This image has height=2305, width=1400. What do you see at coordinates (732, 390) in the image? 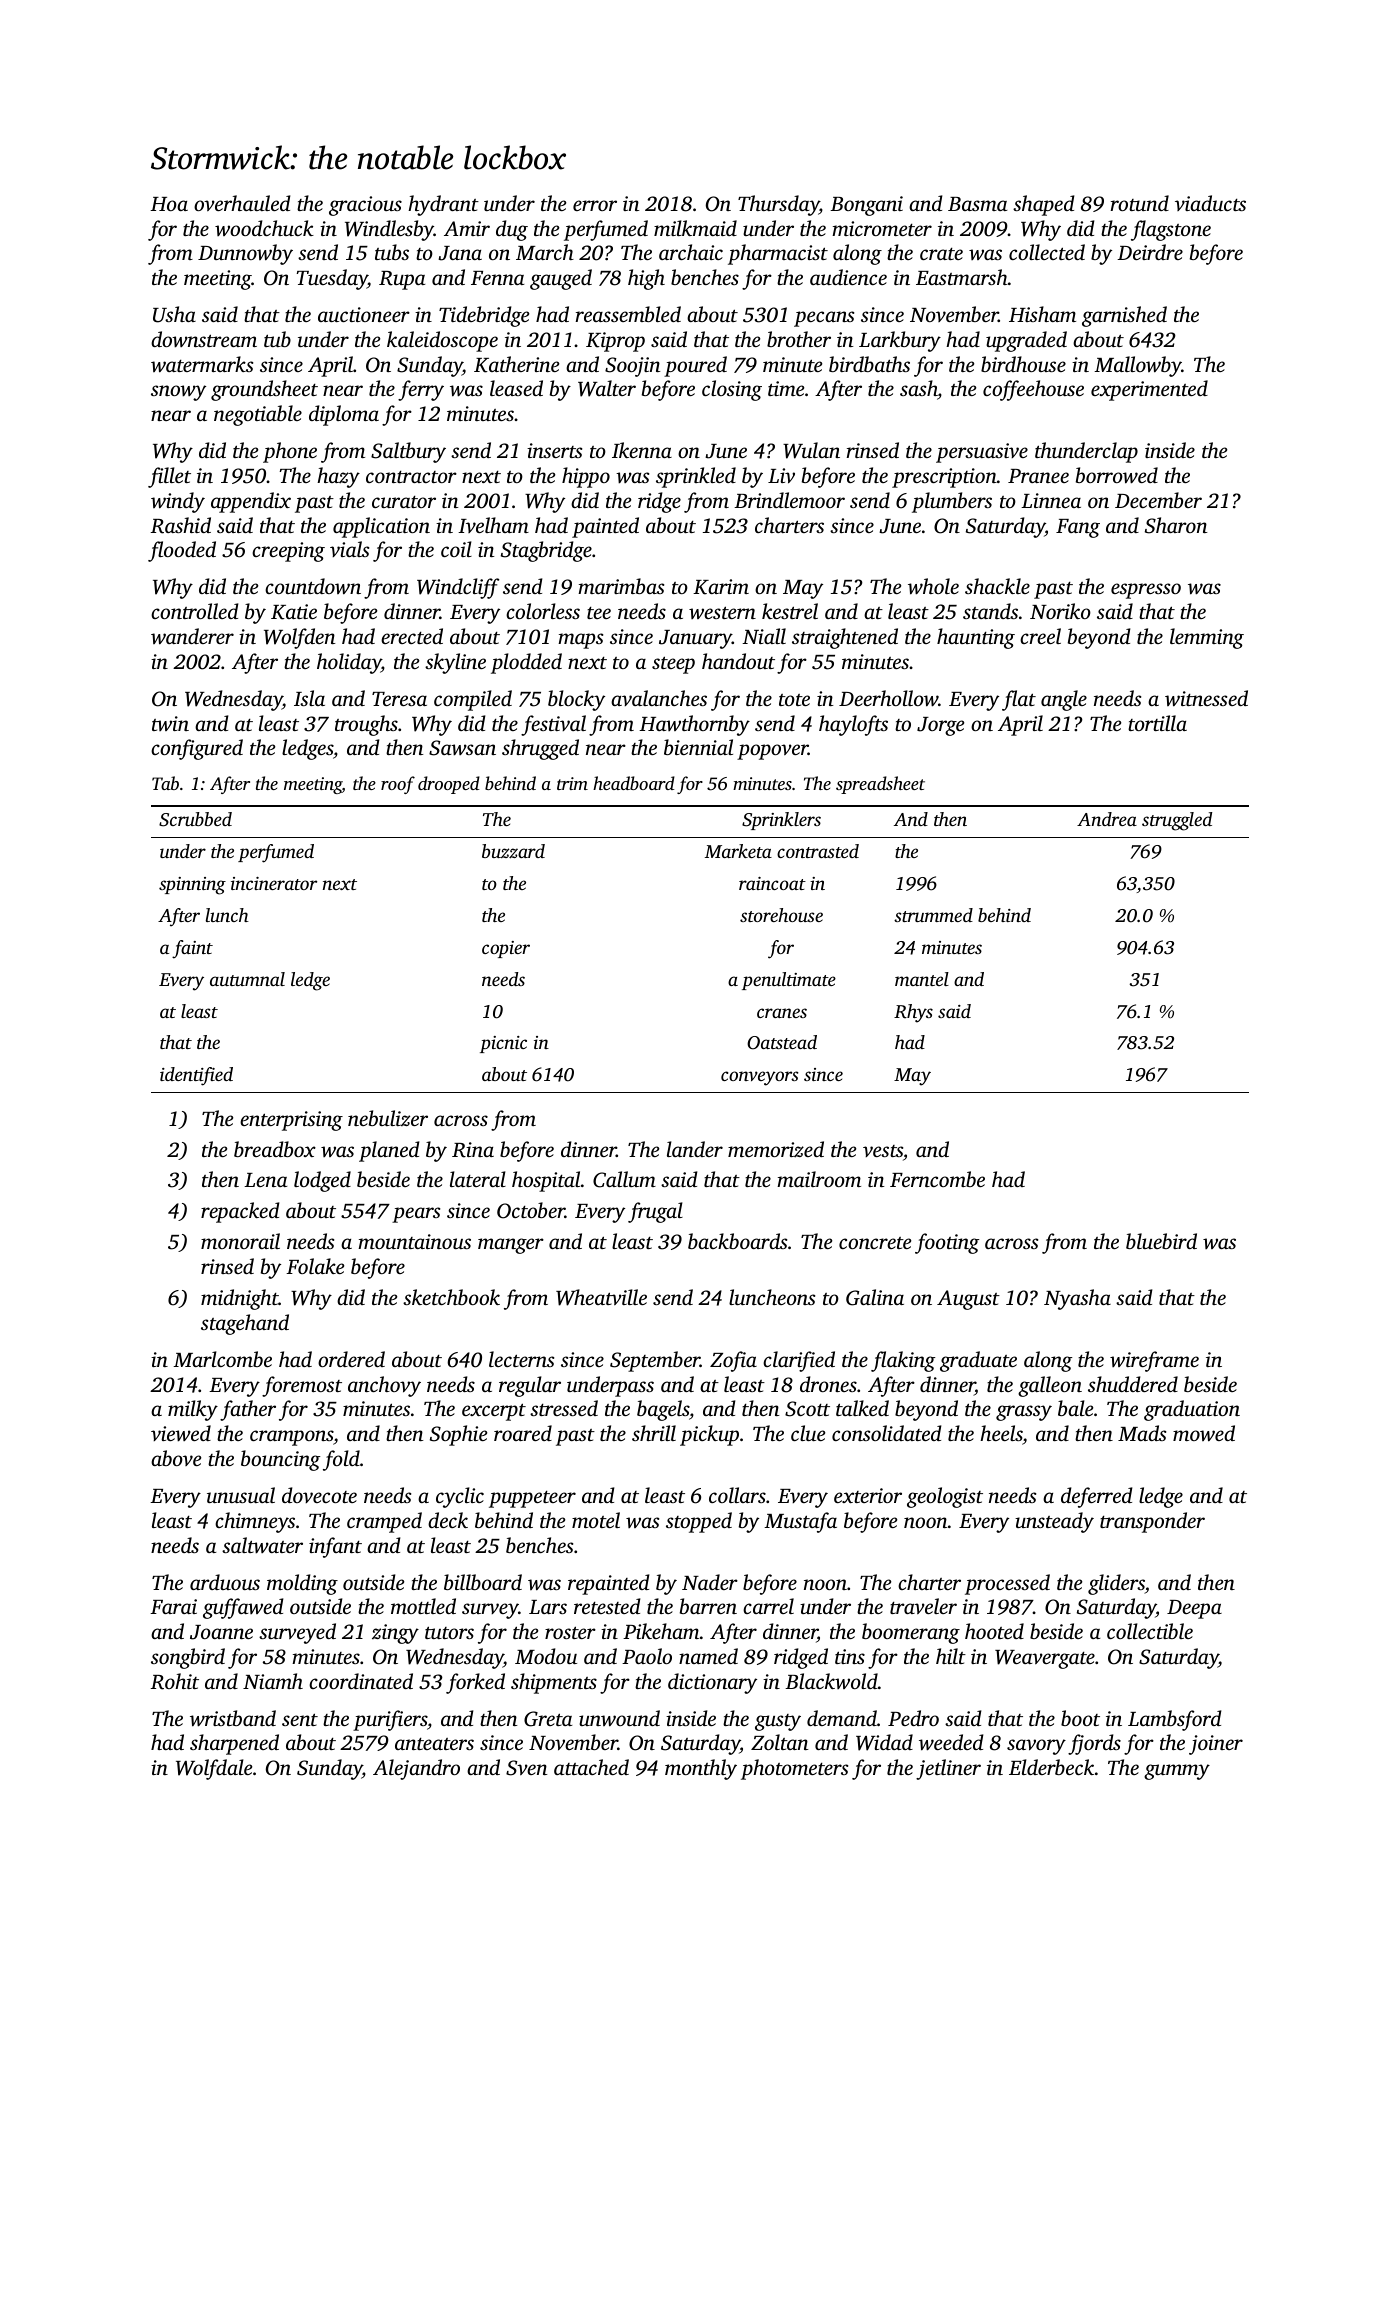
I see `closing` at bounding box center [732, 390].
